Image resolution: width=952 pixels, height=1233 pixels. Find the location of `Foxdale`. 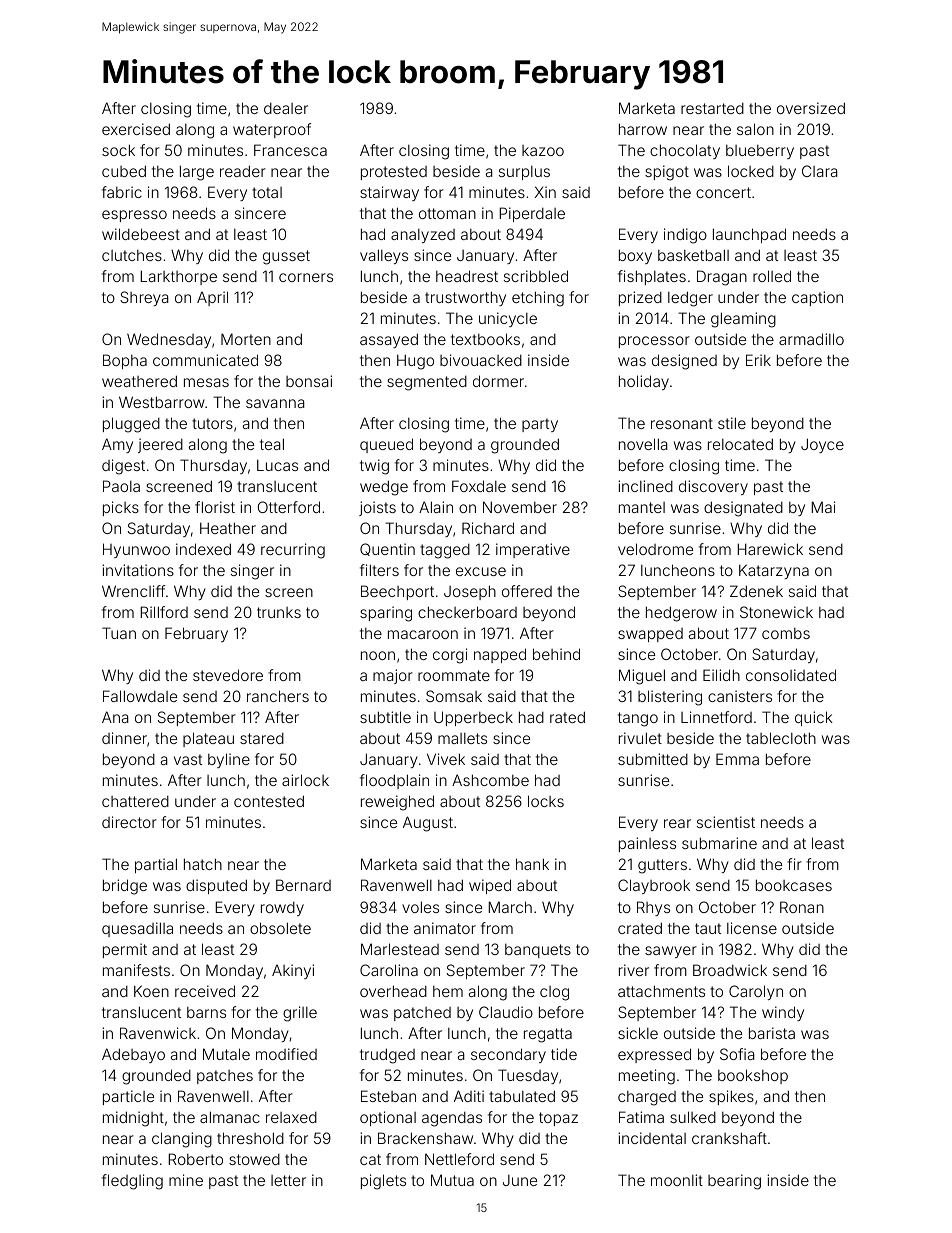

Foxdale is located at coordinates (479, 486).
